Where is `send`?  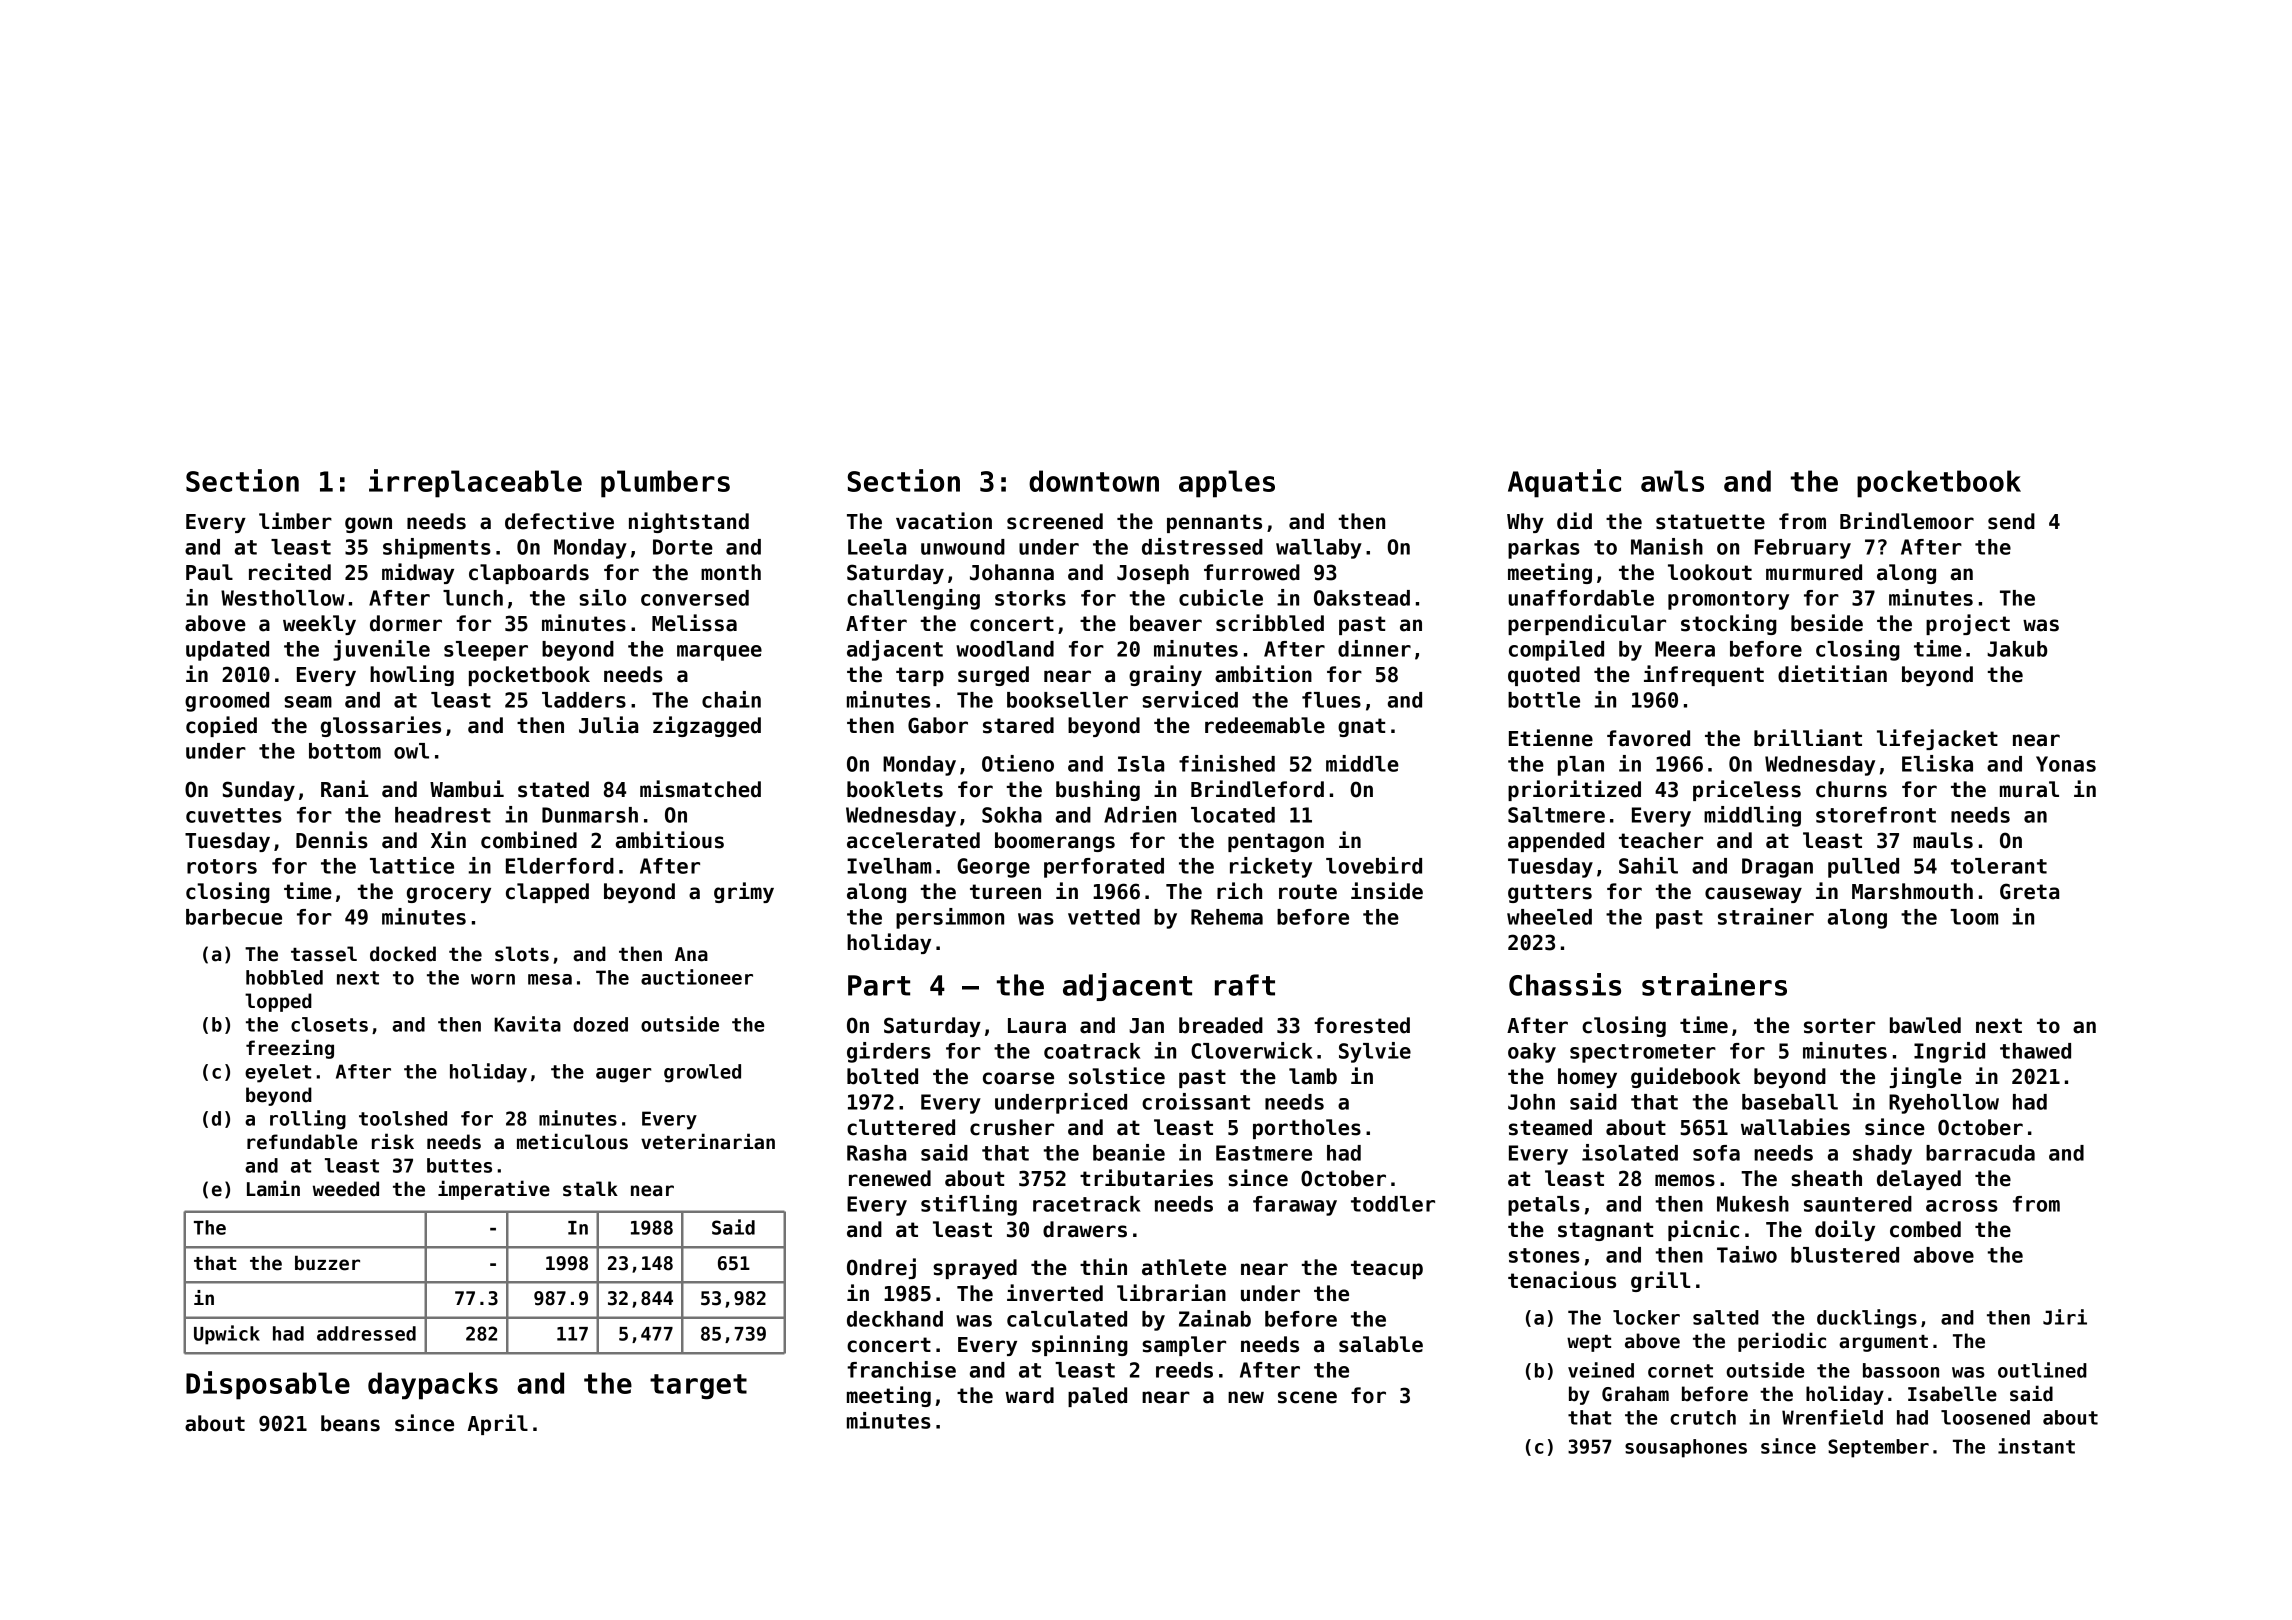
send is located at coordinates (2011, 521).
